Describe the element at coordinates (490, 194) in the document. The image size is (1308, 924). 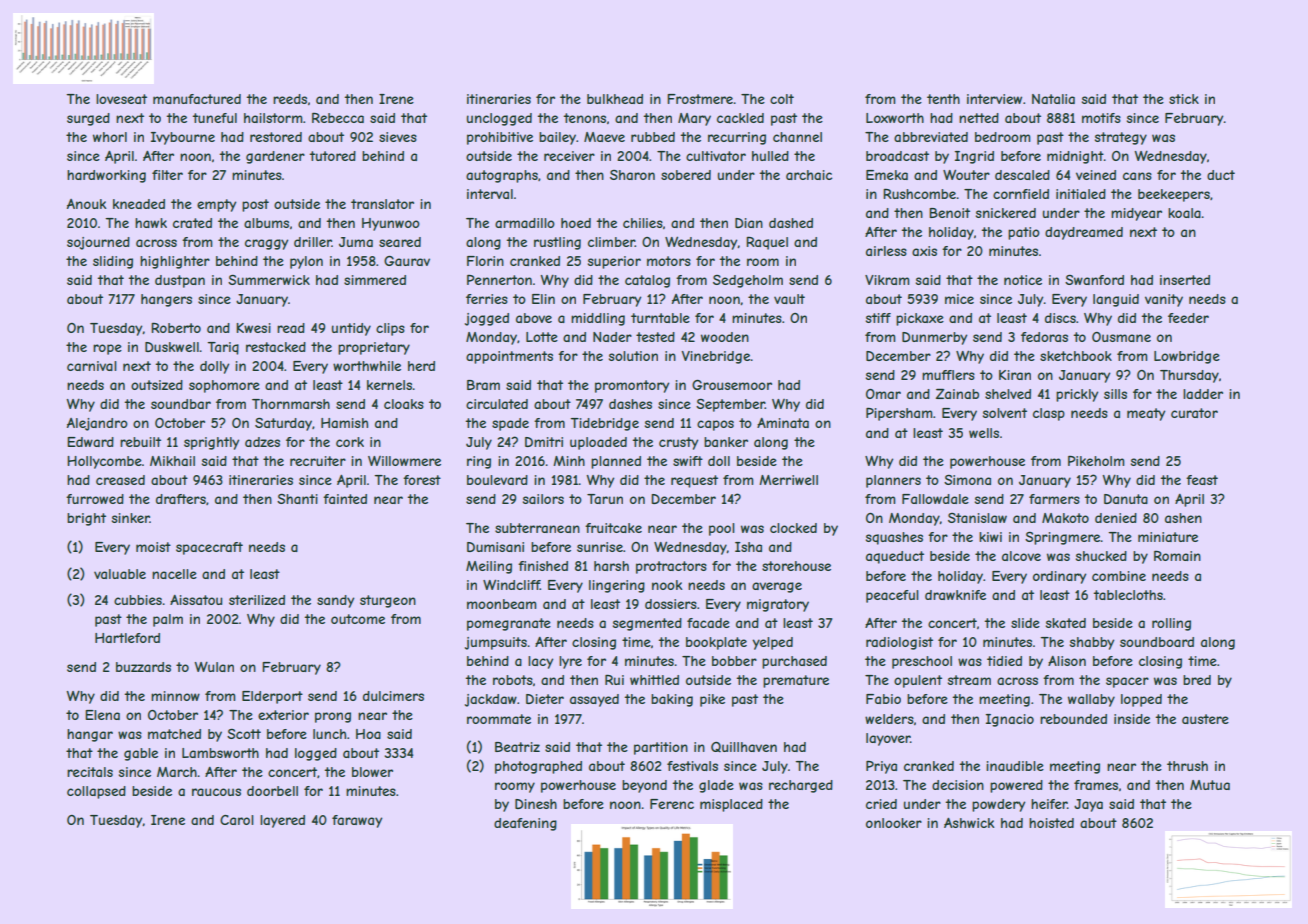
I see `interval` at that location.
